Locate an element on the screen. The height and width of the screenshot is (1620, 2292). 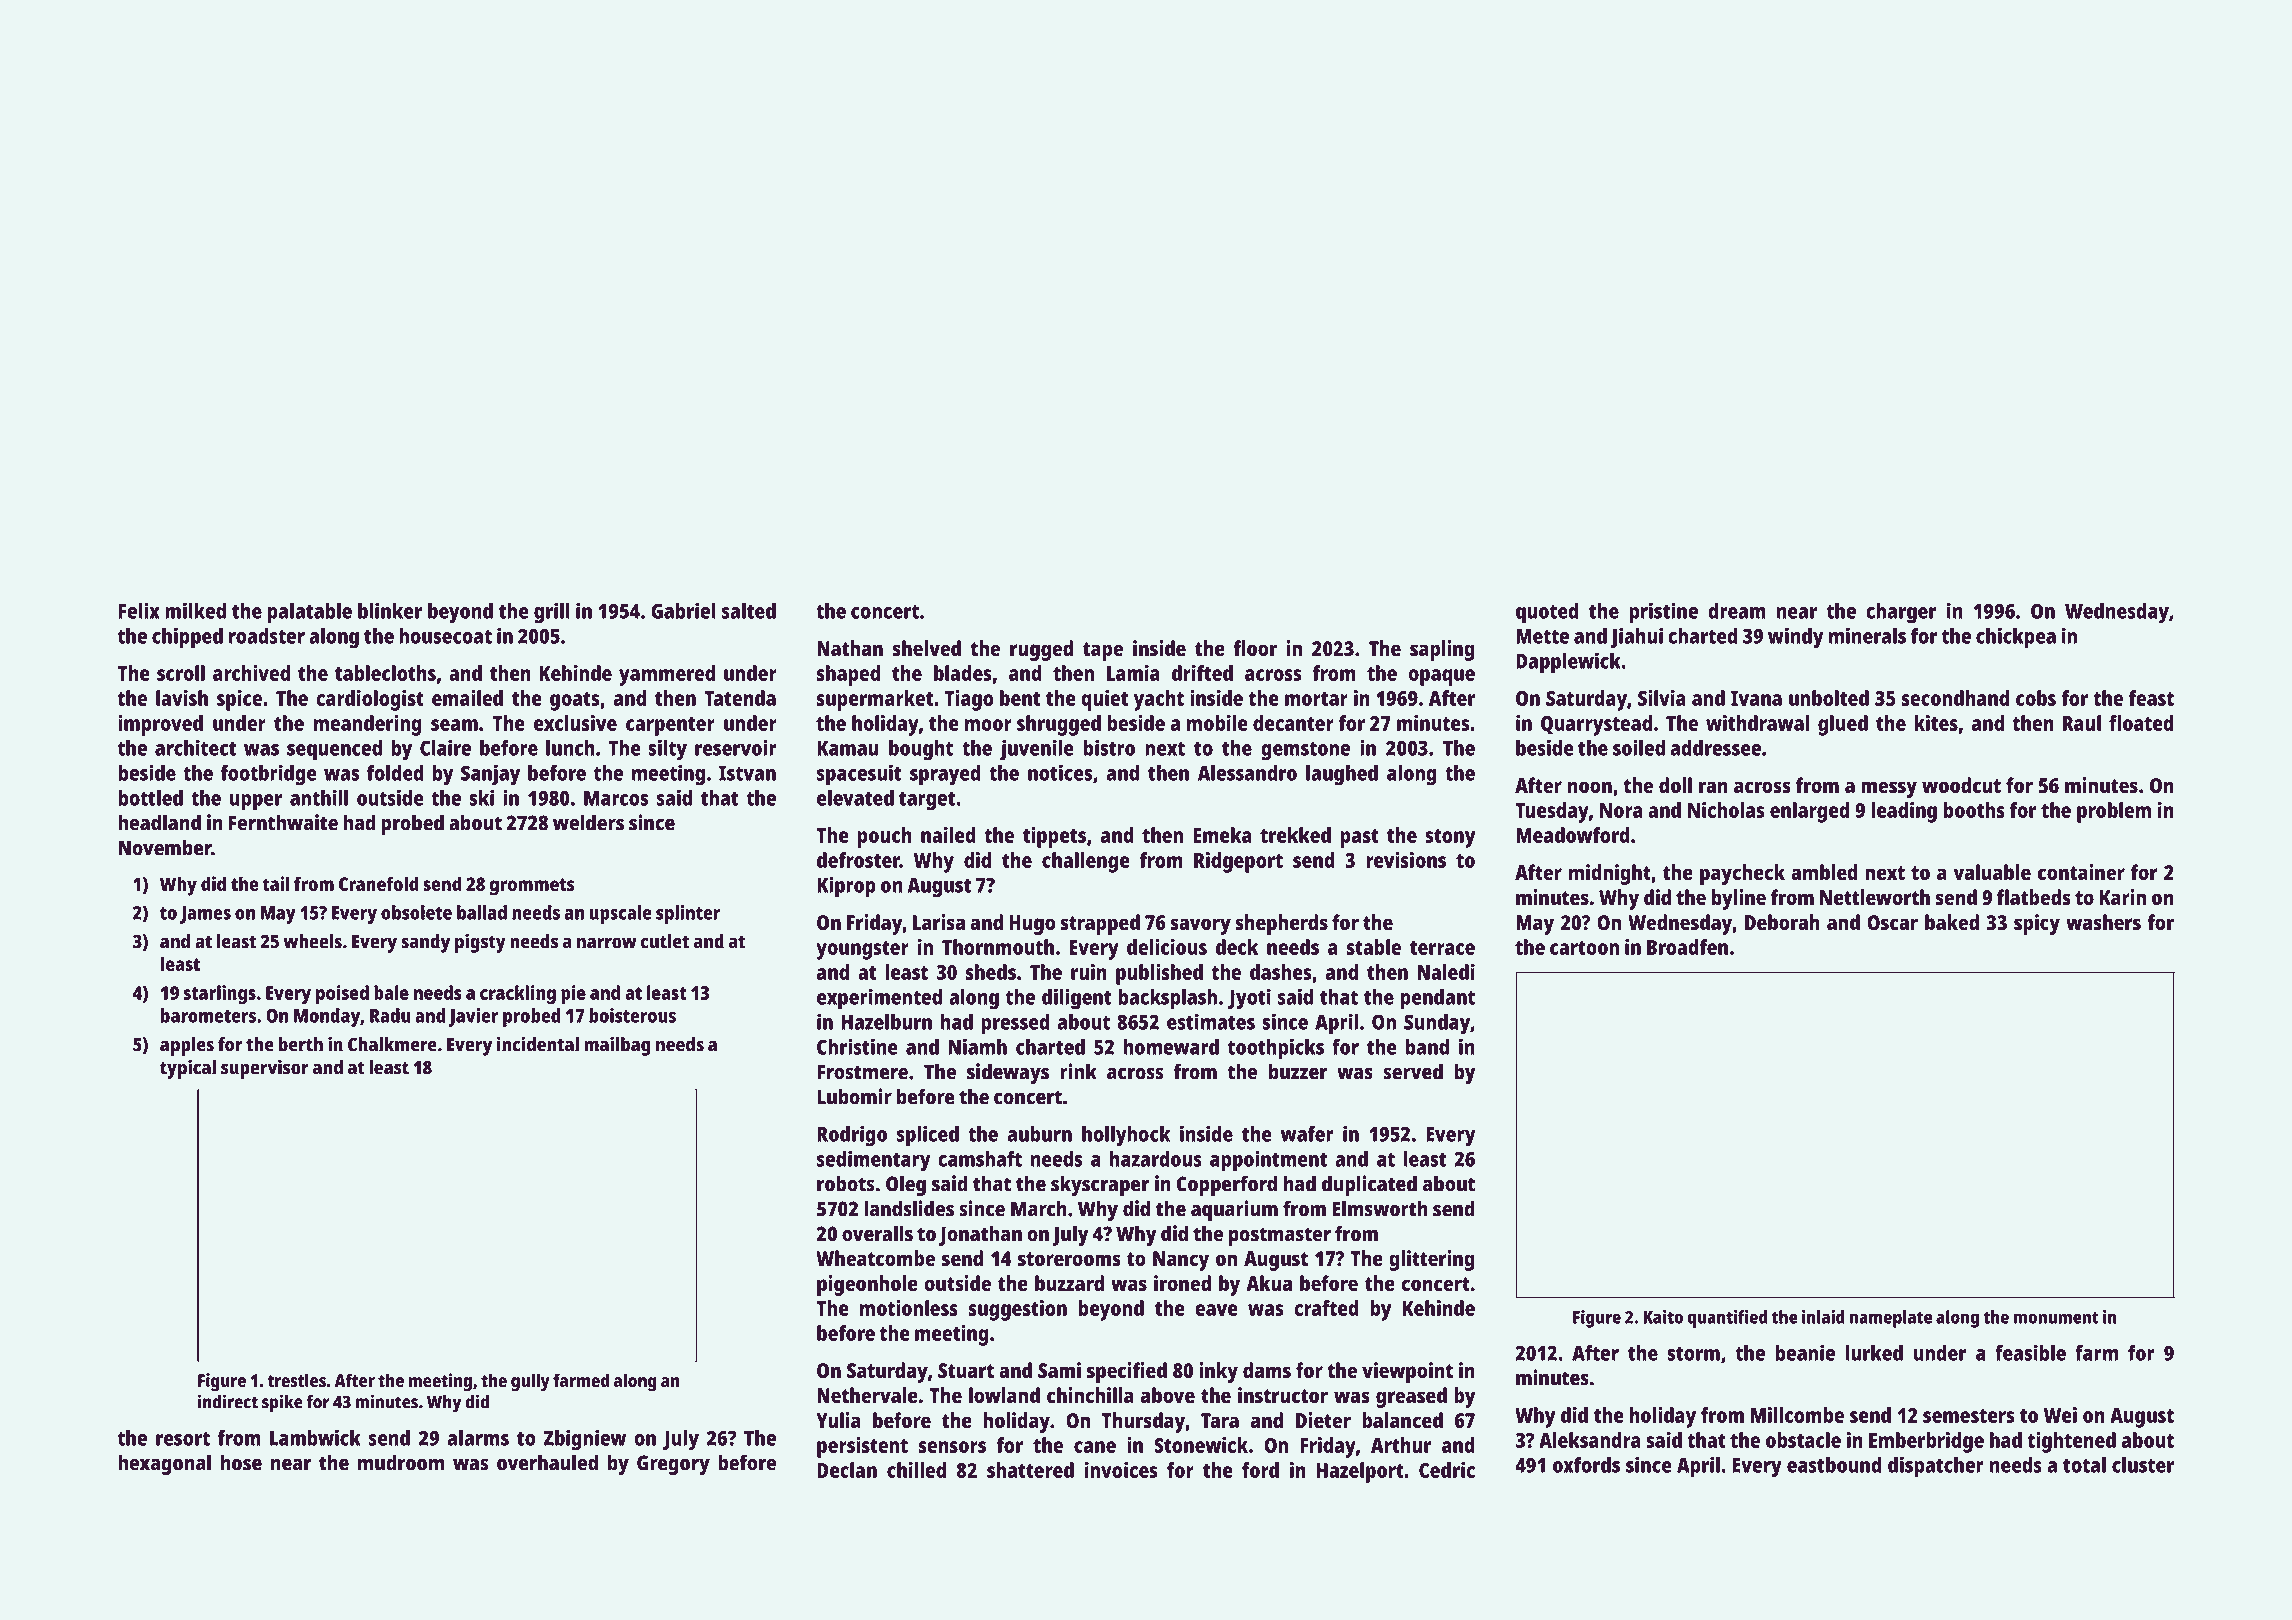
duplicated is located at coordinates (1369, 1185).
